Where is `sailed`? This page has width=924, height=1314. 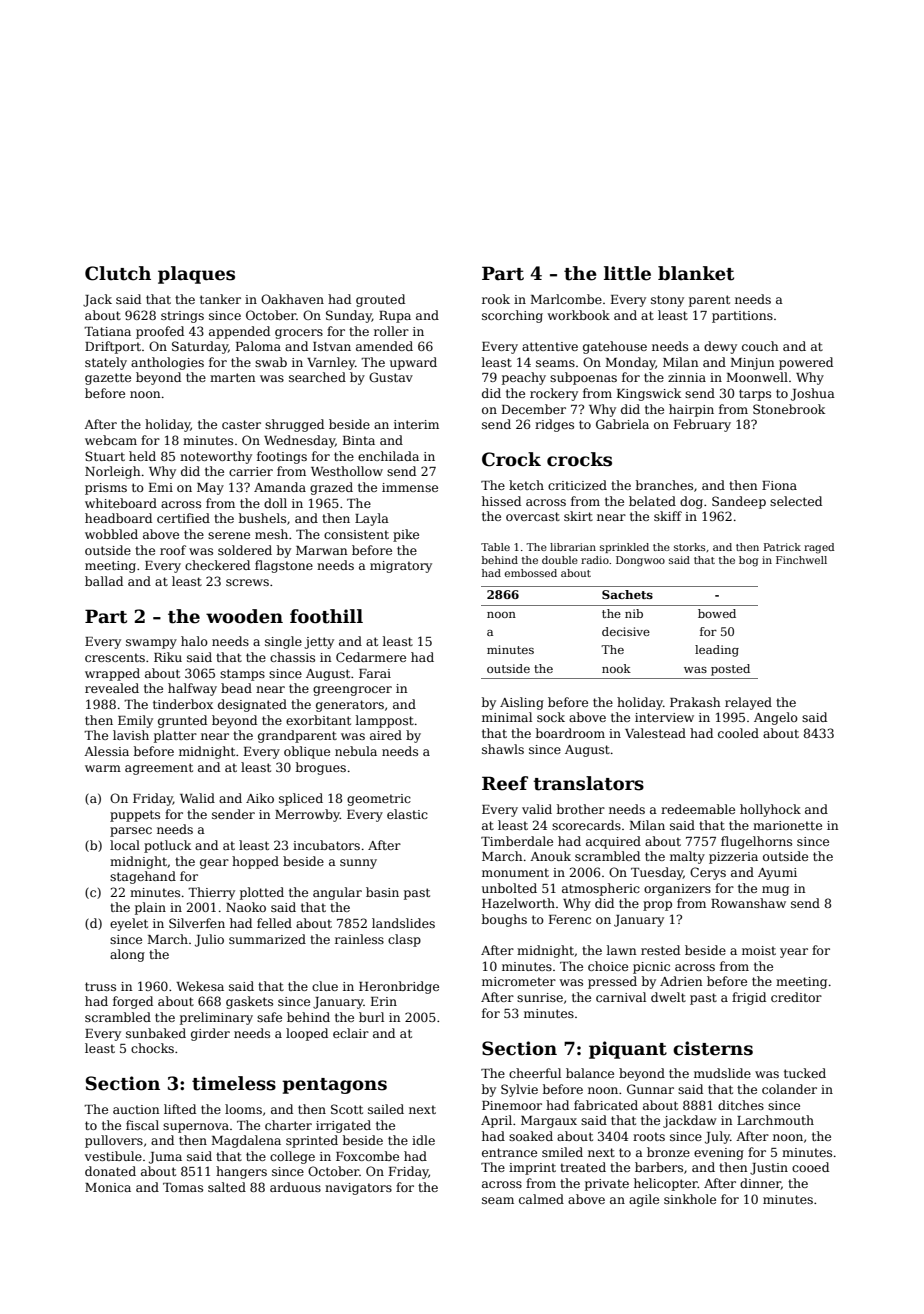 sailed is located at coordinates (386, 1109).
